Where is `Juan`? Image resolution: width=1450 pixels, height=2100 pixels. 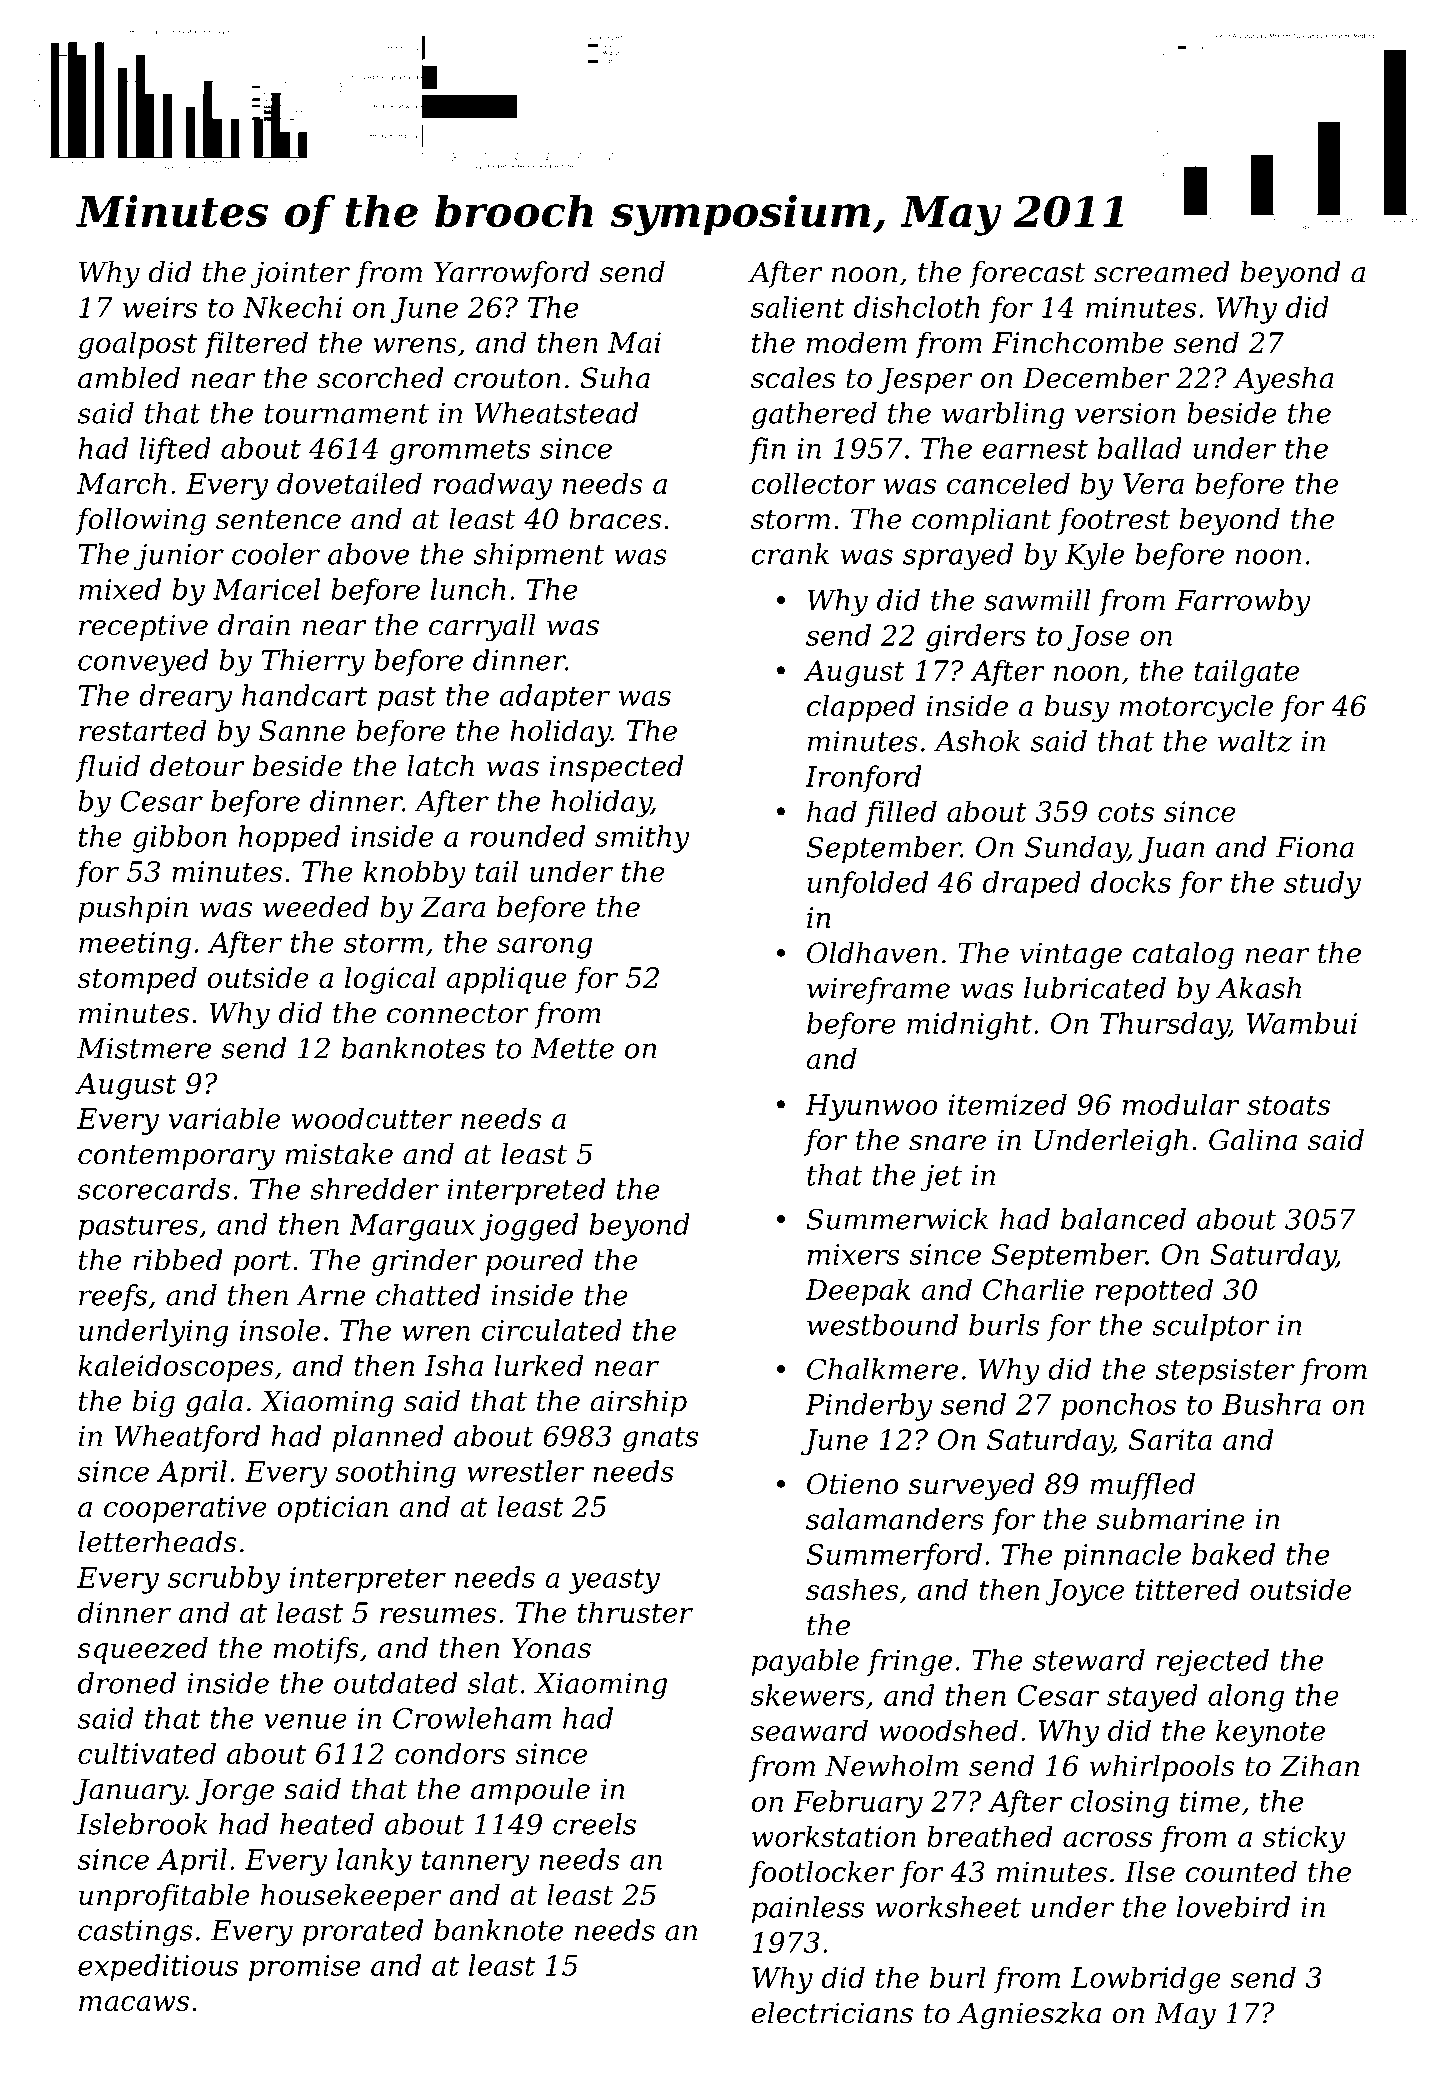
Juan is located at coordinates (1171, 850).
